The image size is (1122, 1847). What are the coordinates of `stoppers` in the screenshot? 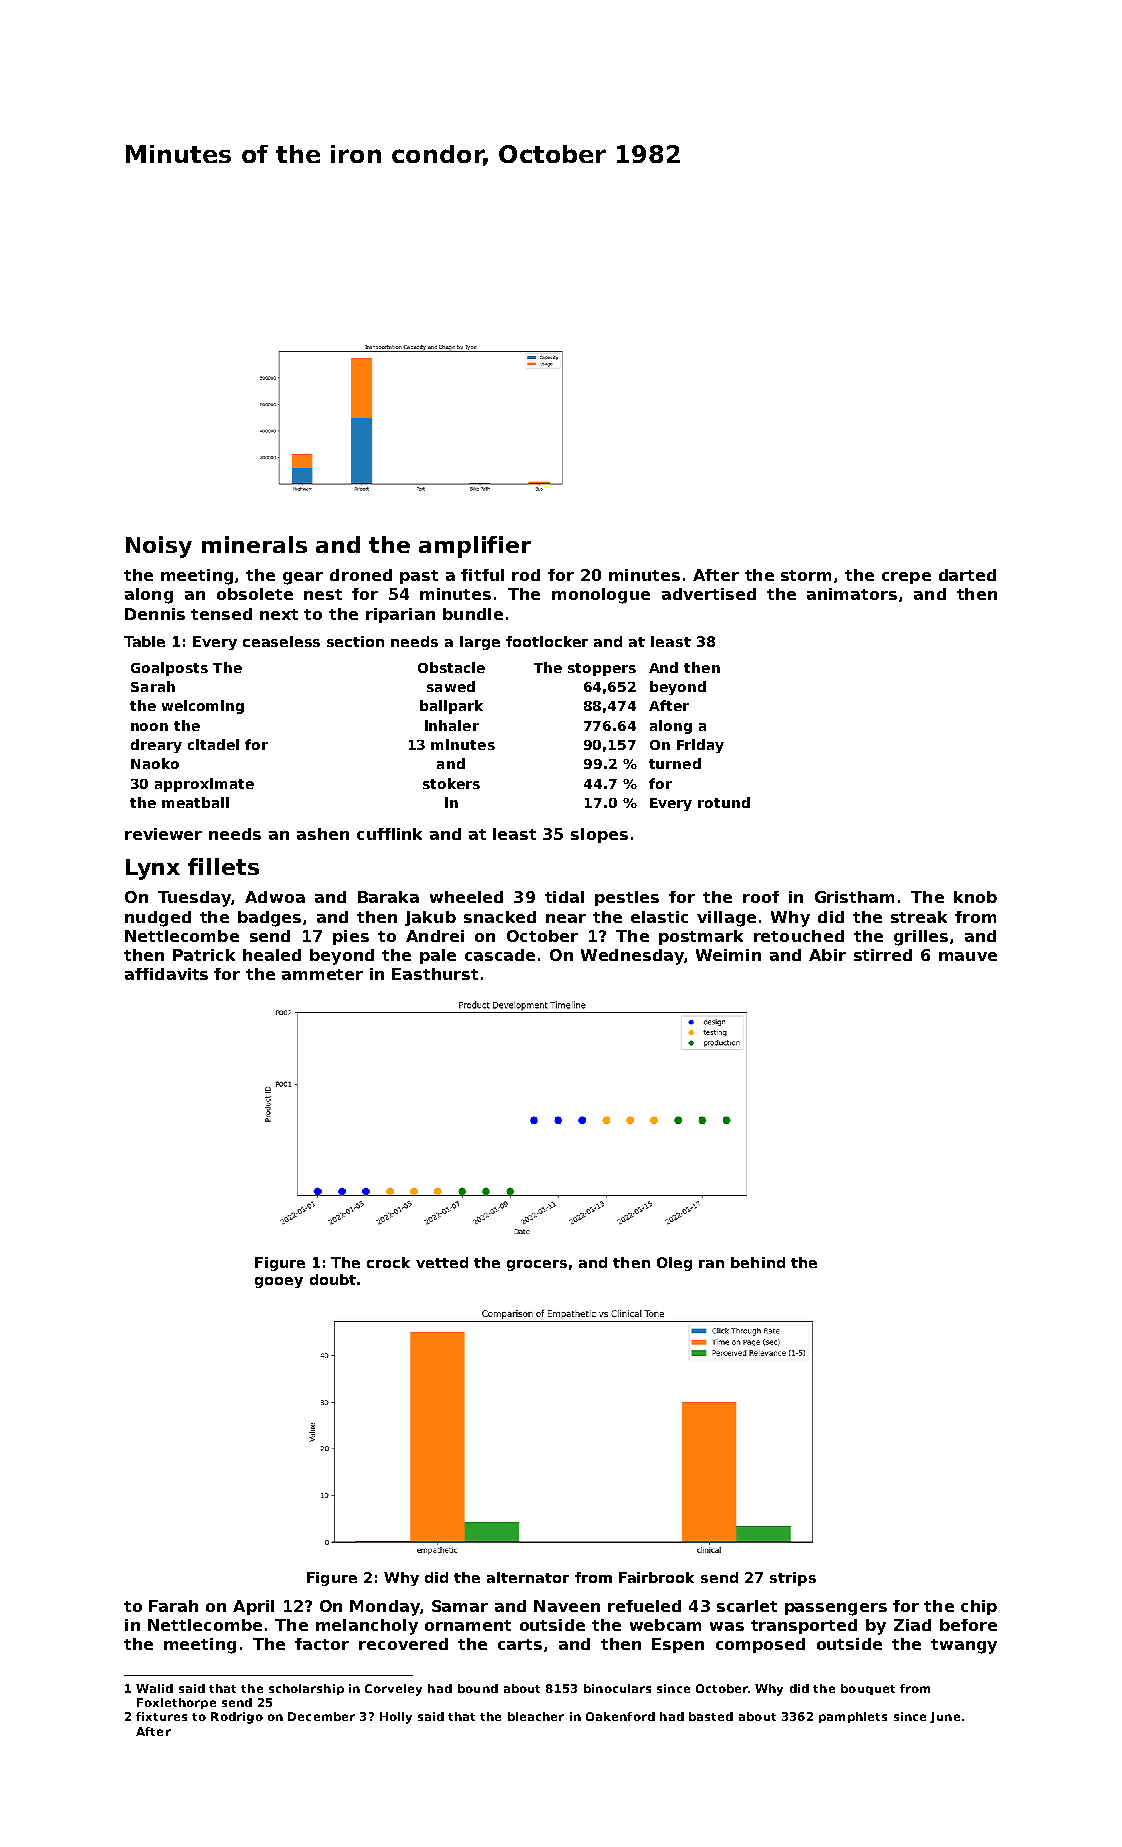 It's located at (602, 669).
